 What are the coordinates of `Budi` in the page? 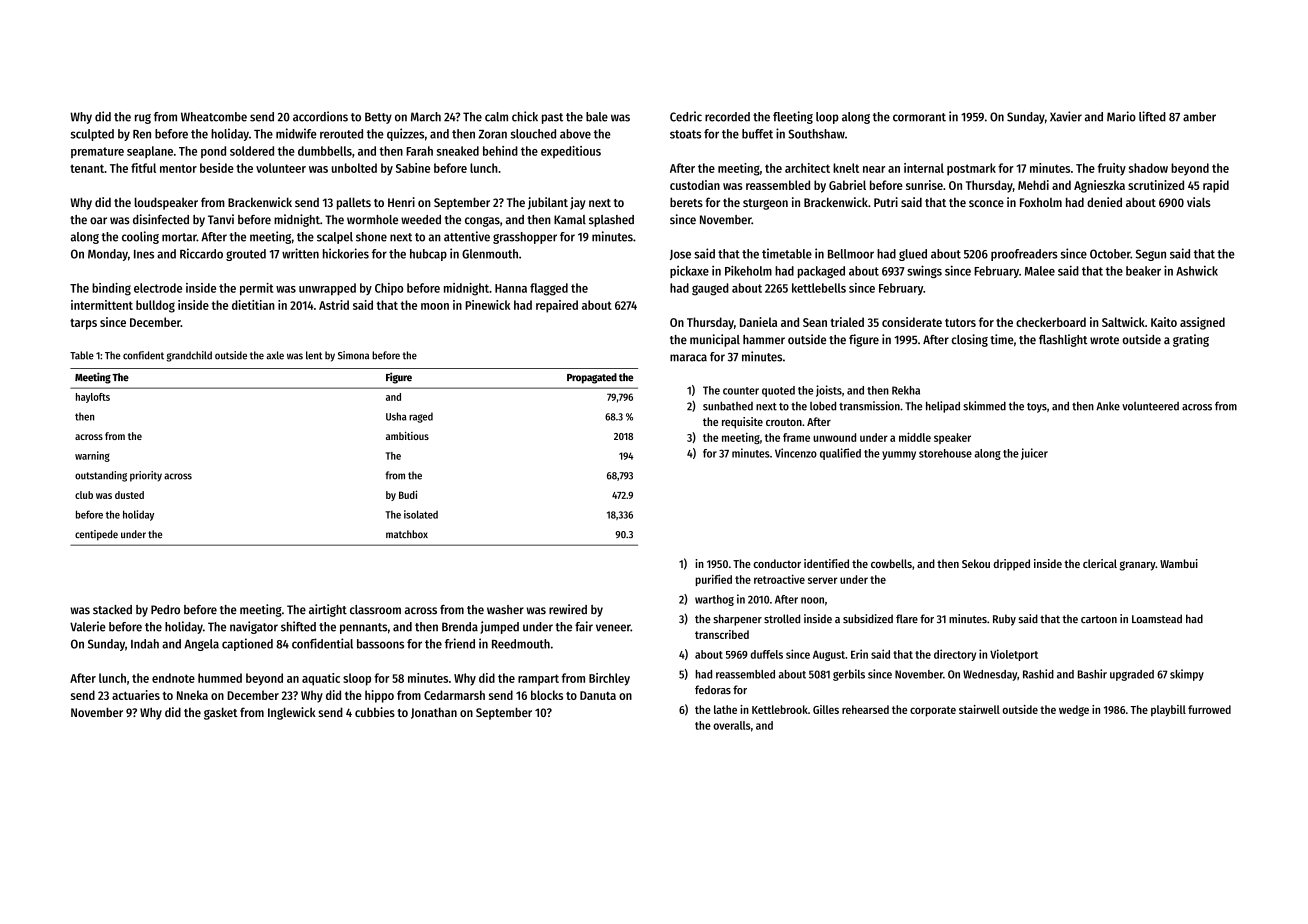 It's located at (408, 494).
